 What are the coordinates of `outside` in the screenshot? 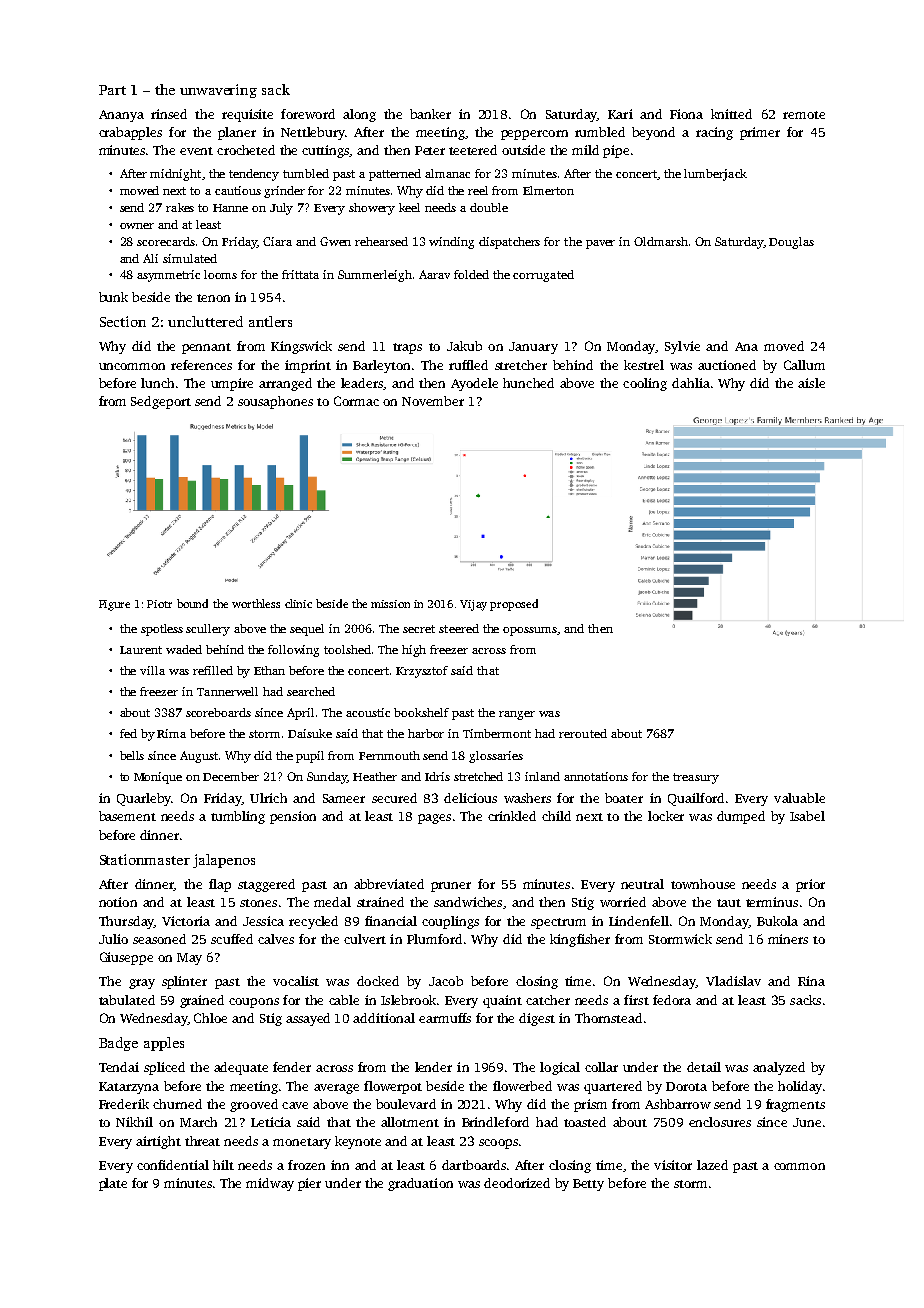 It's located at (523, 150).
